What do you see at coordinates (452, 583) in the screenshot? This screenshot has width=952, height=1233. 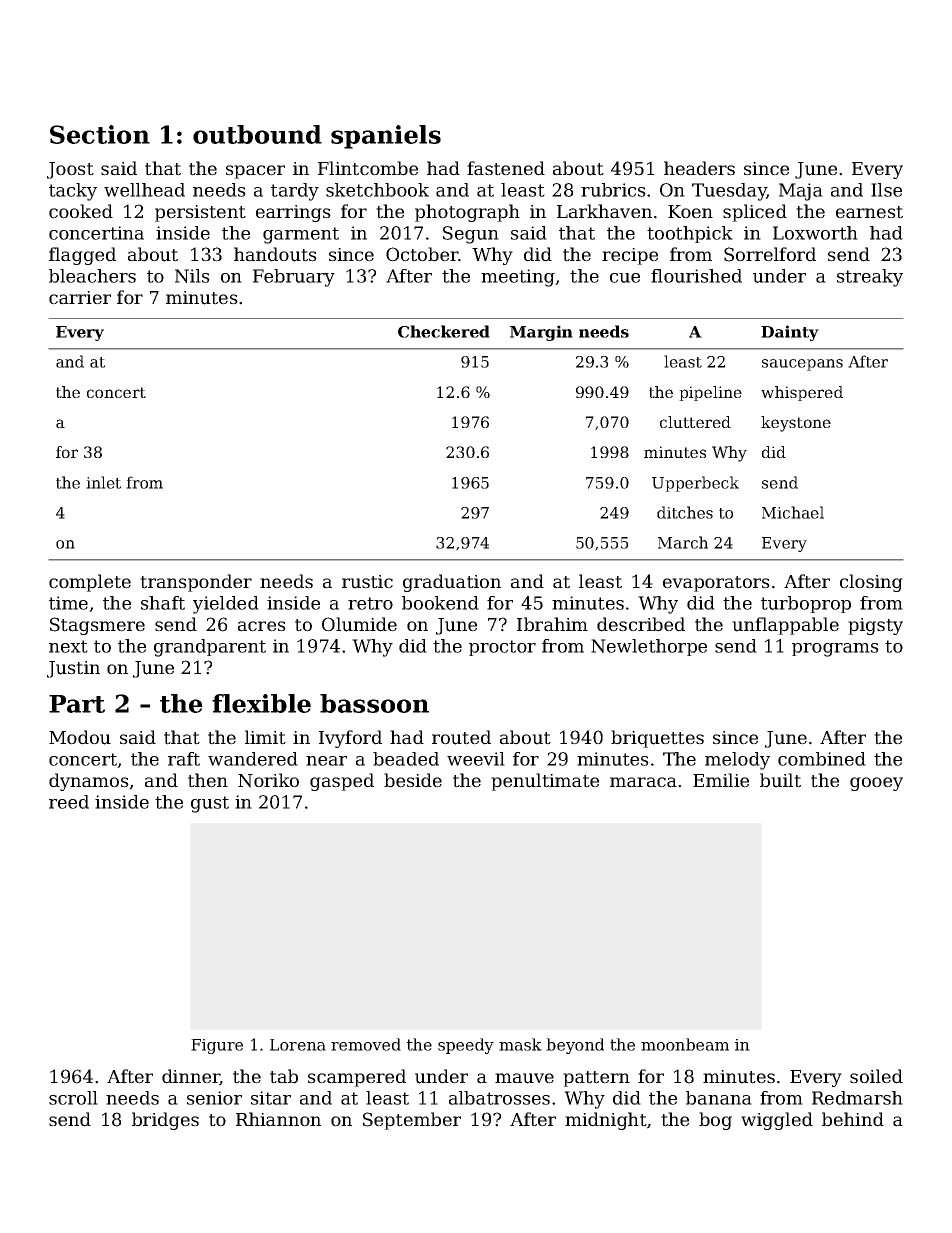 I see `graduation` at bounding box center [452, 583].
